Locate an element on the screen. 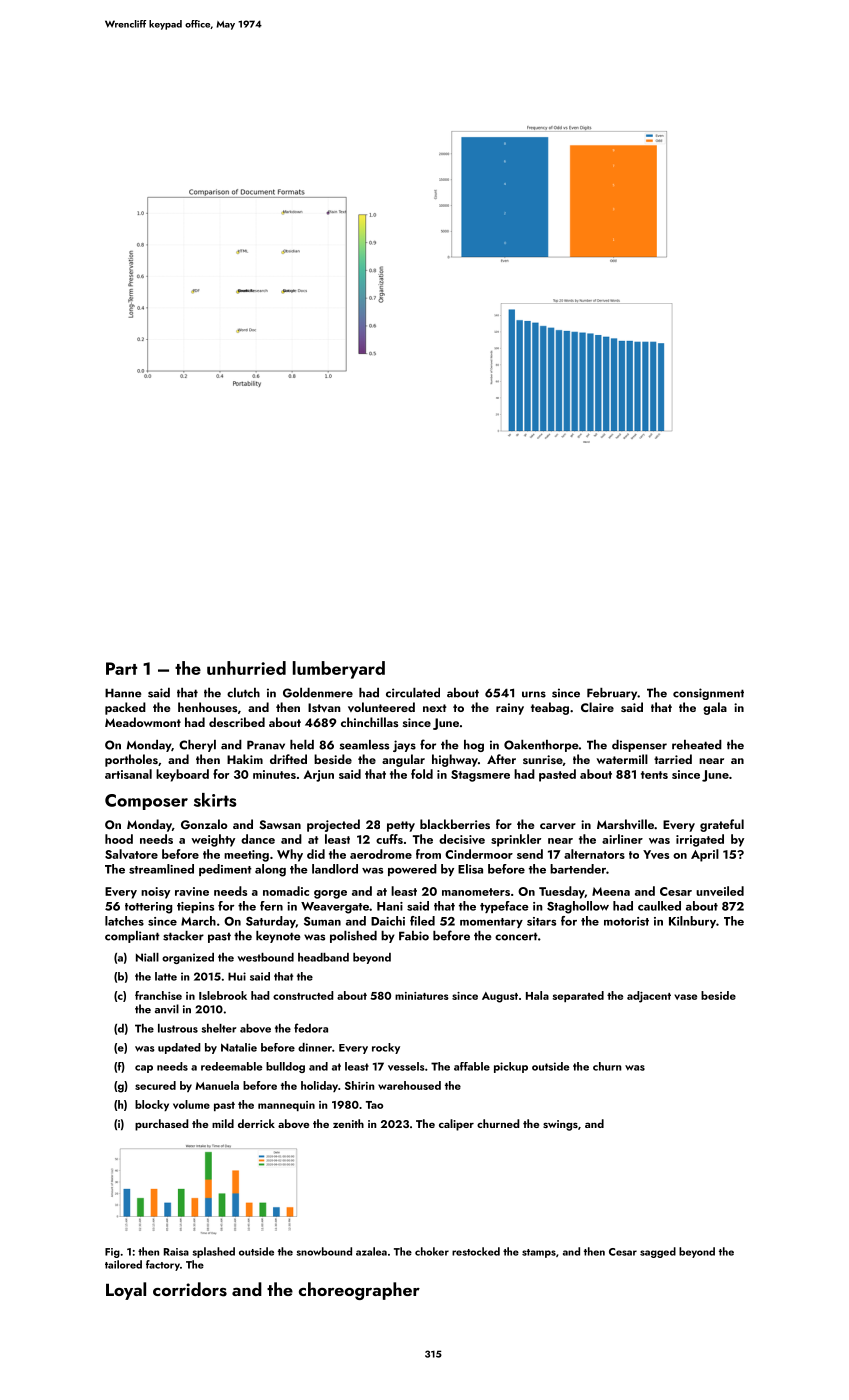 The image size is (849, 1400). concert is located at coordinates (516, 936).
